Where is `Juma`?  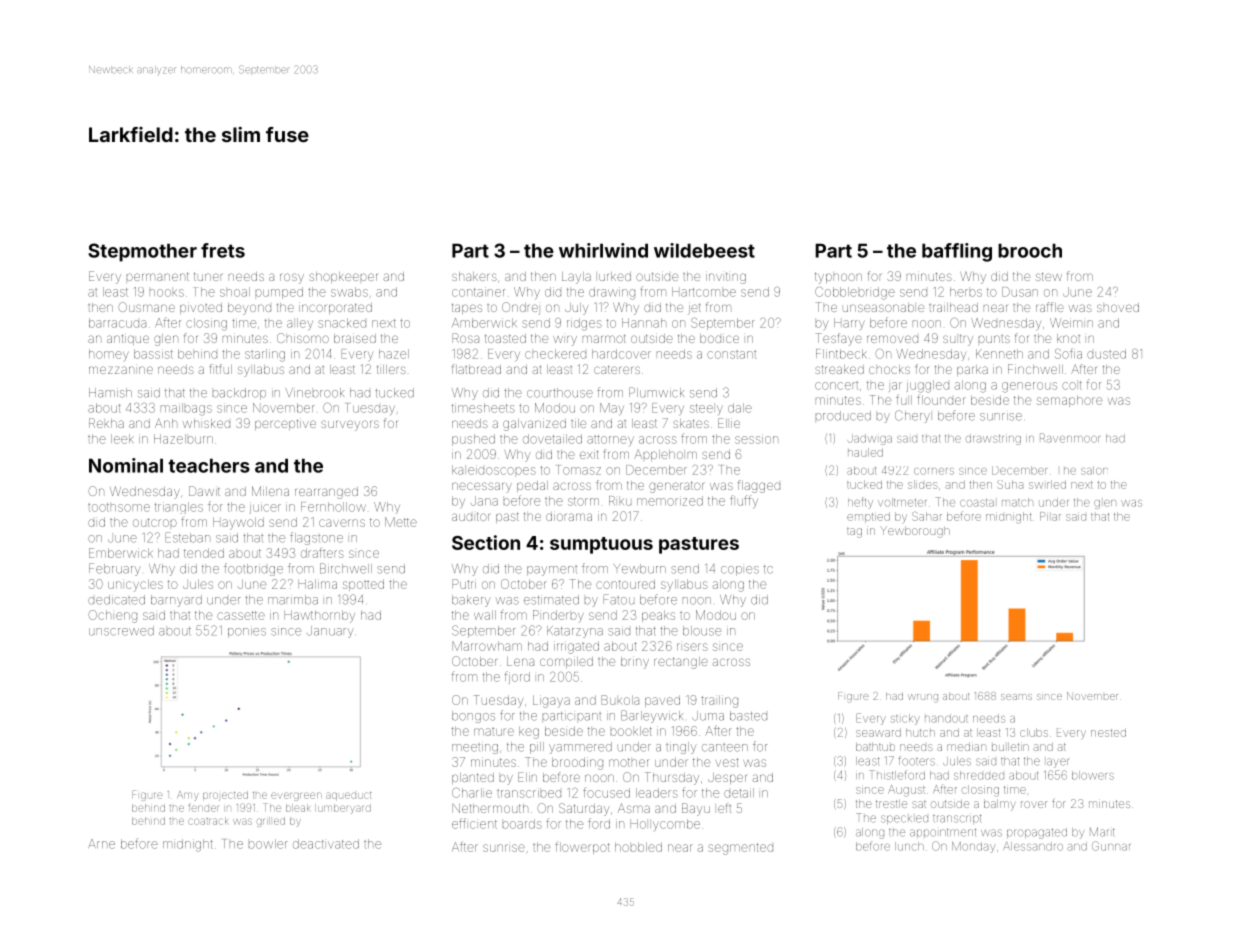
Juma is located at coordinates (708, 716).
